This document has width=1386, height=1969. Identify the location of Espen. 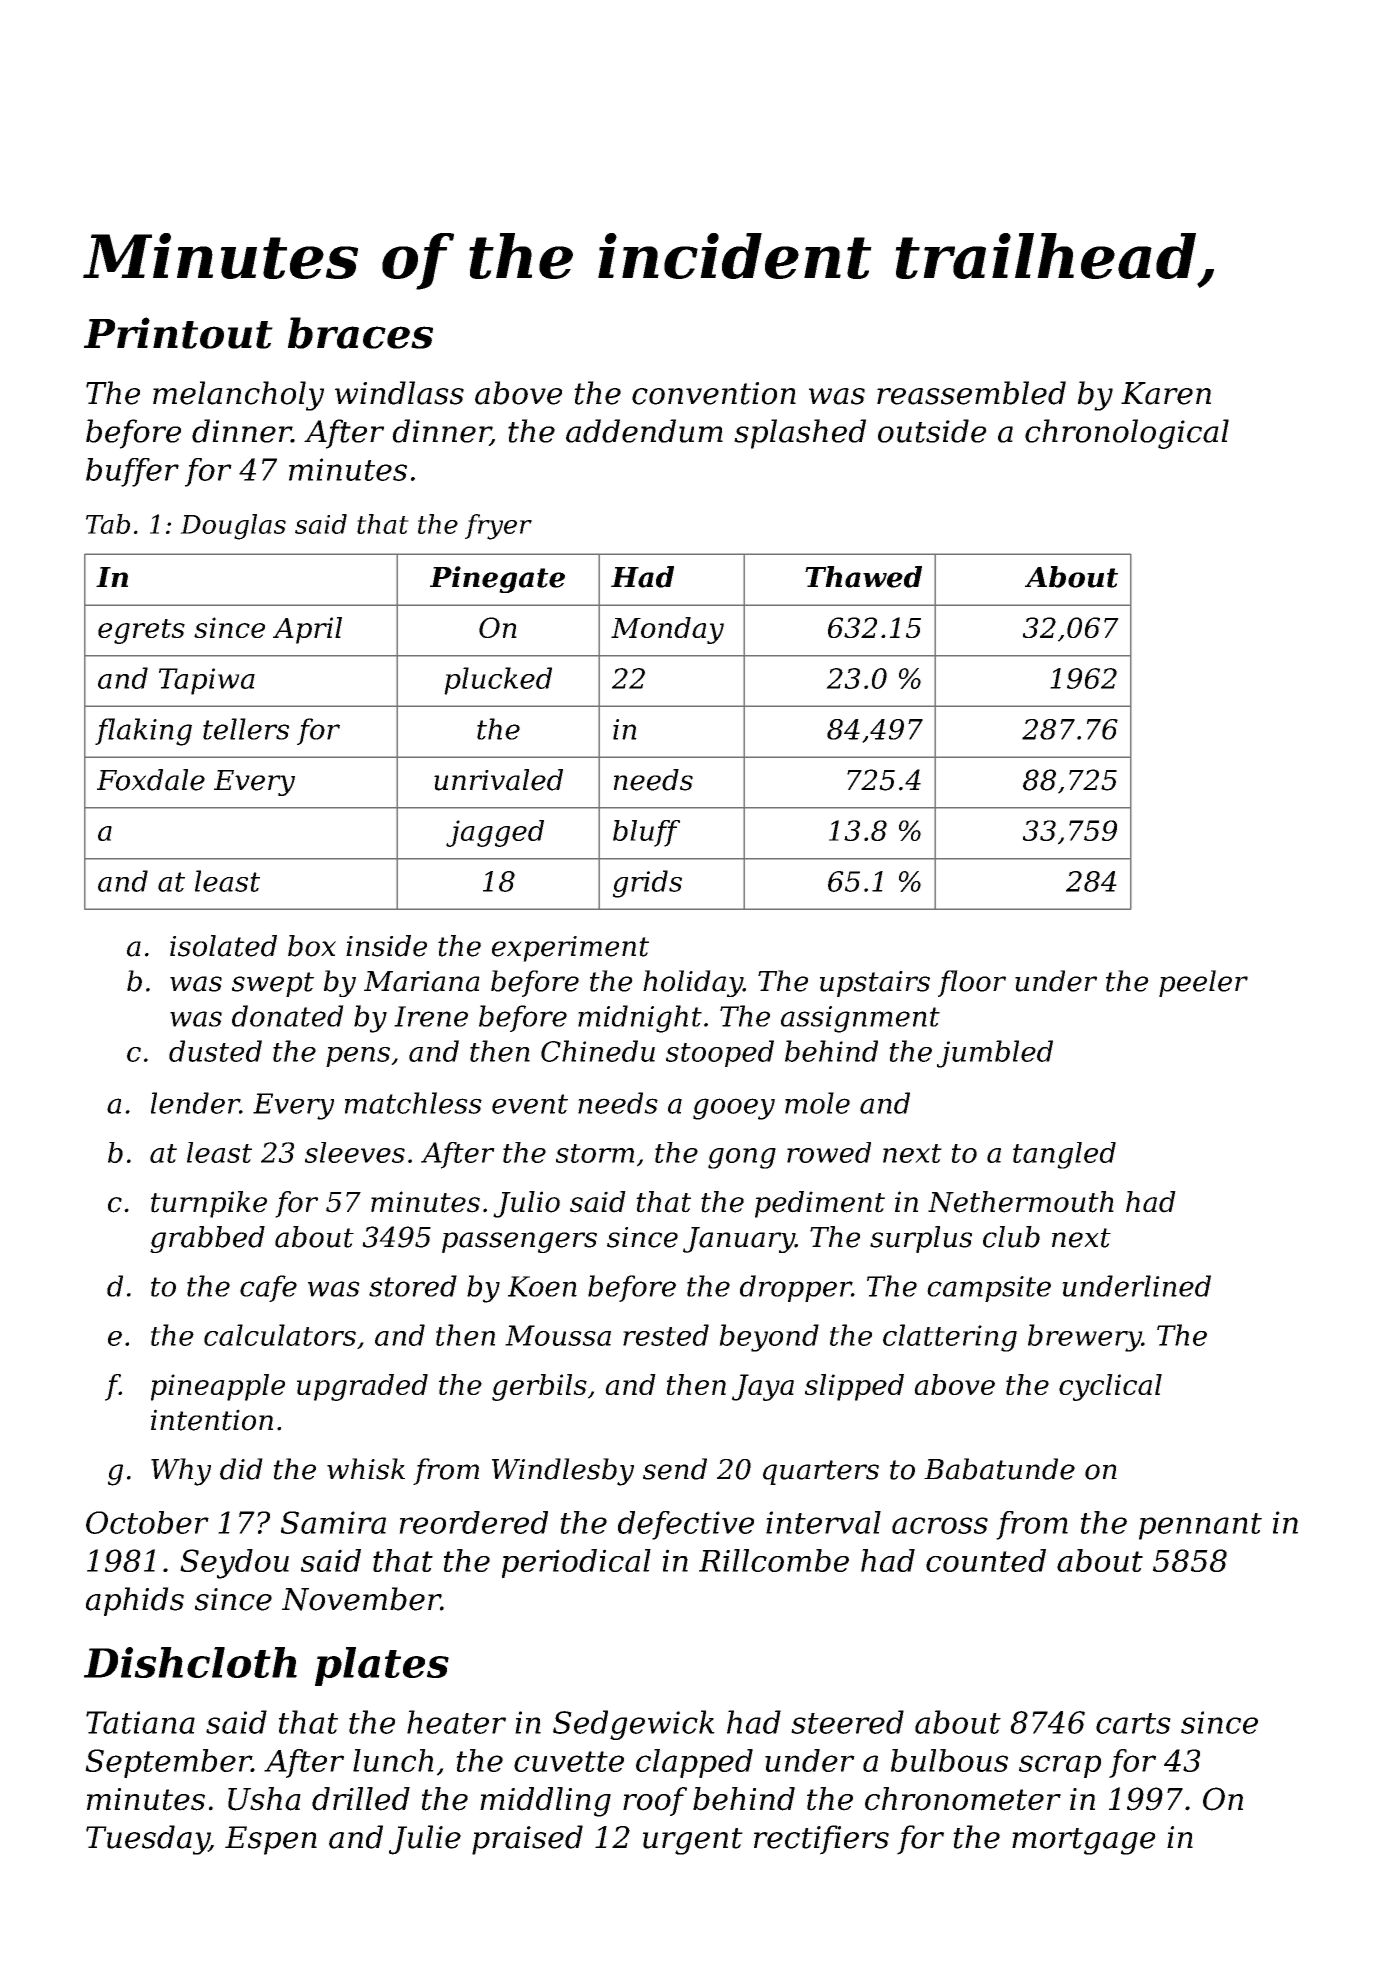
(271, 1840).
